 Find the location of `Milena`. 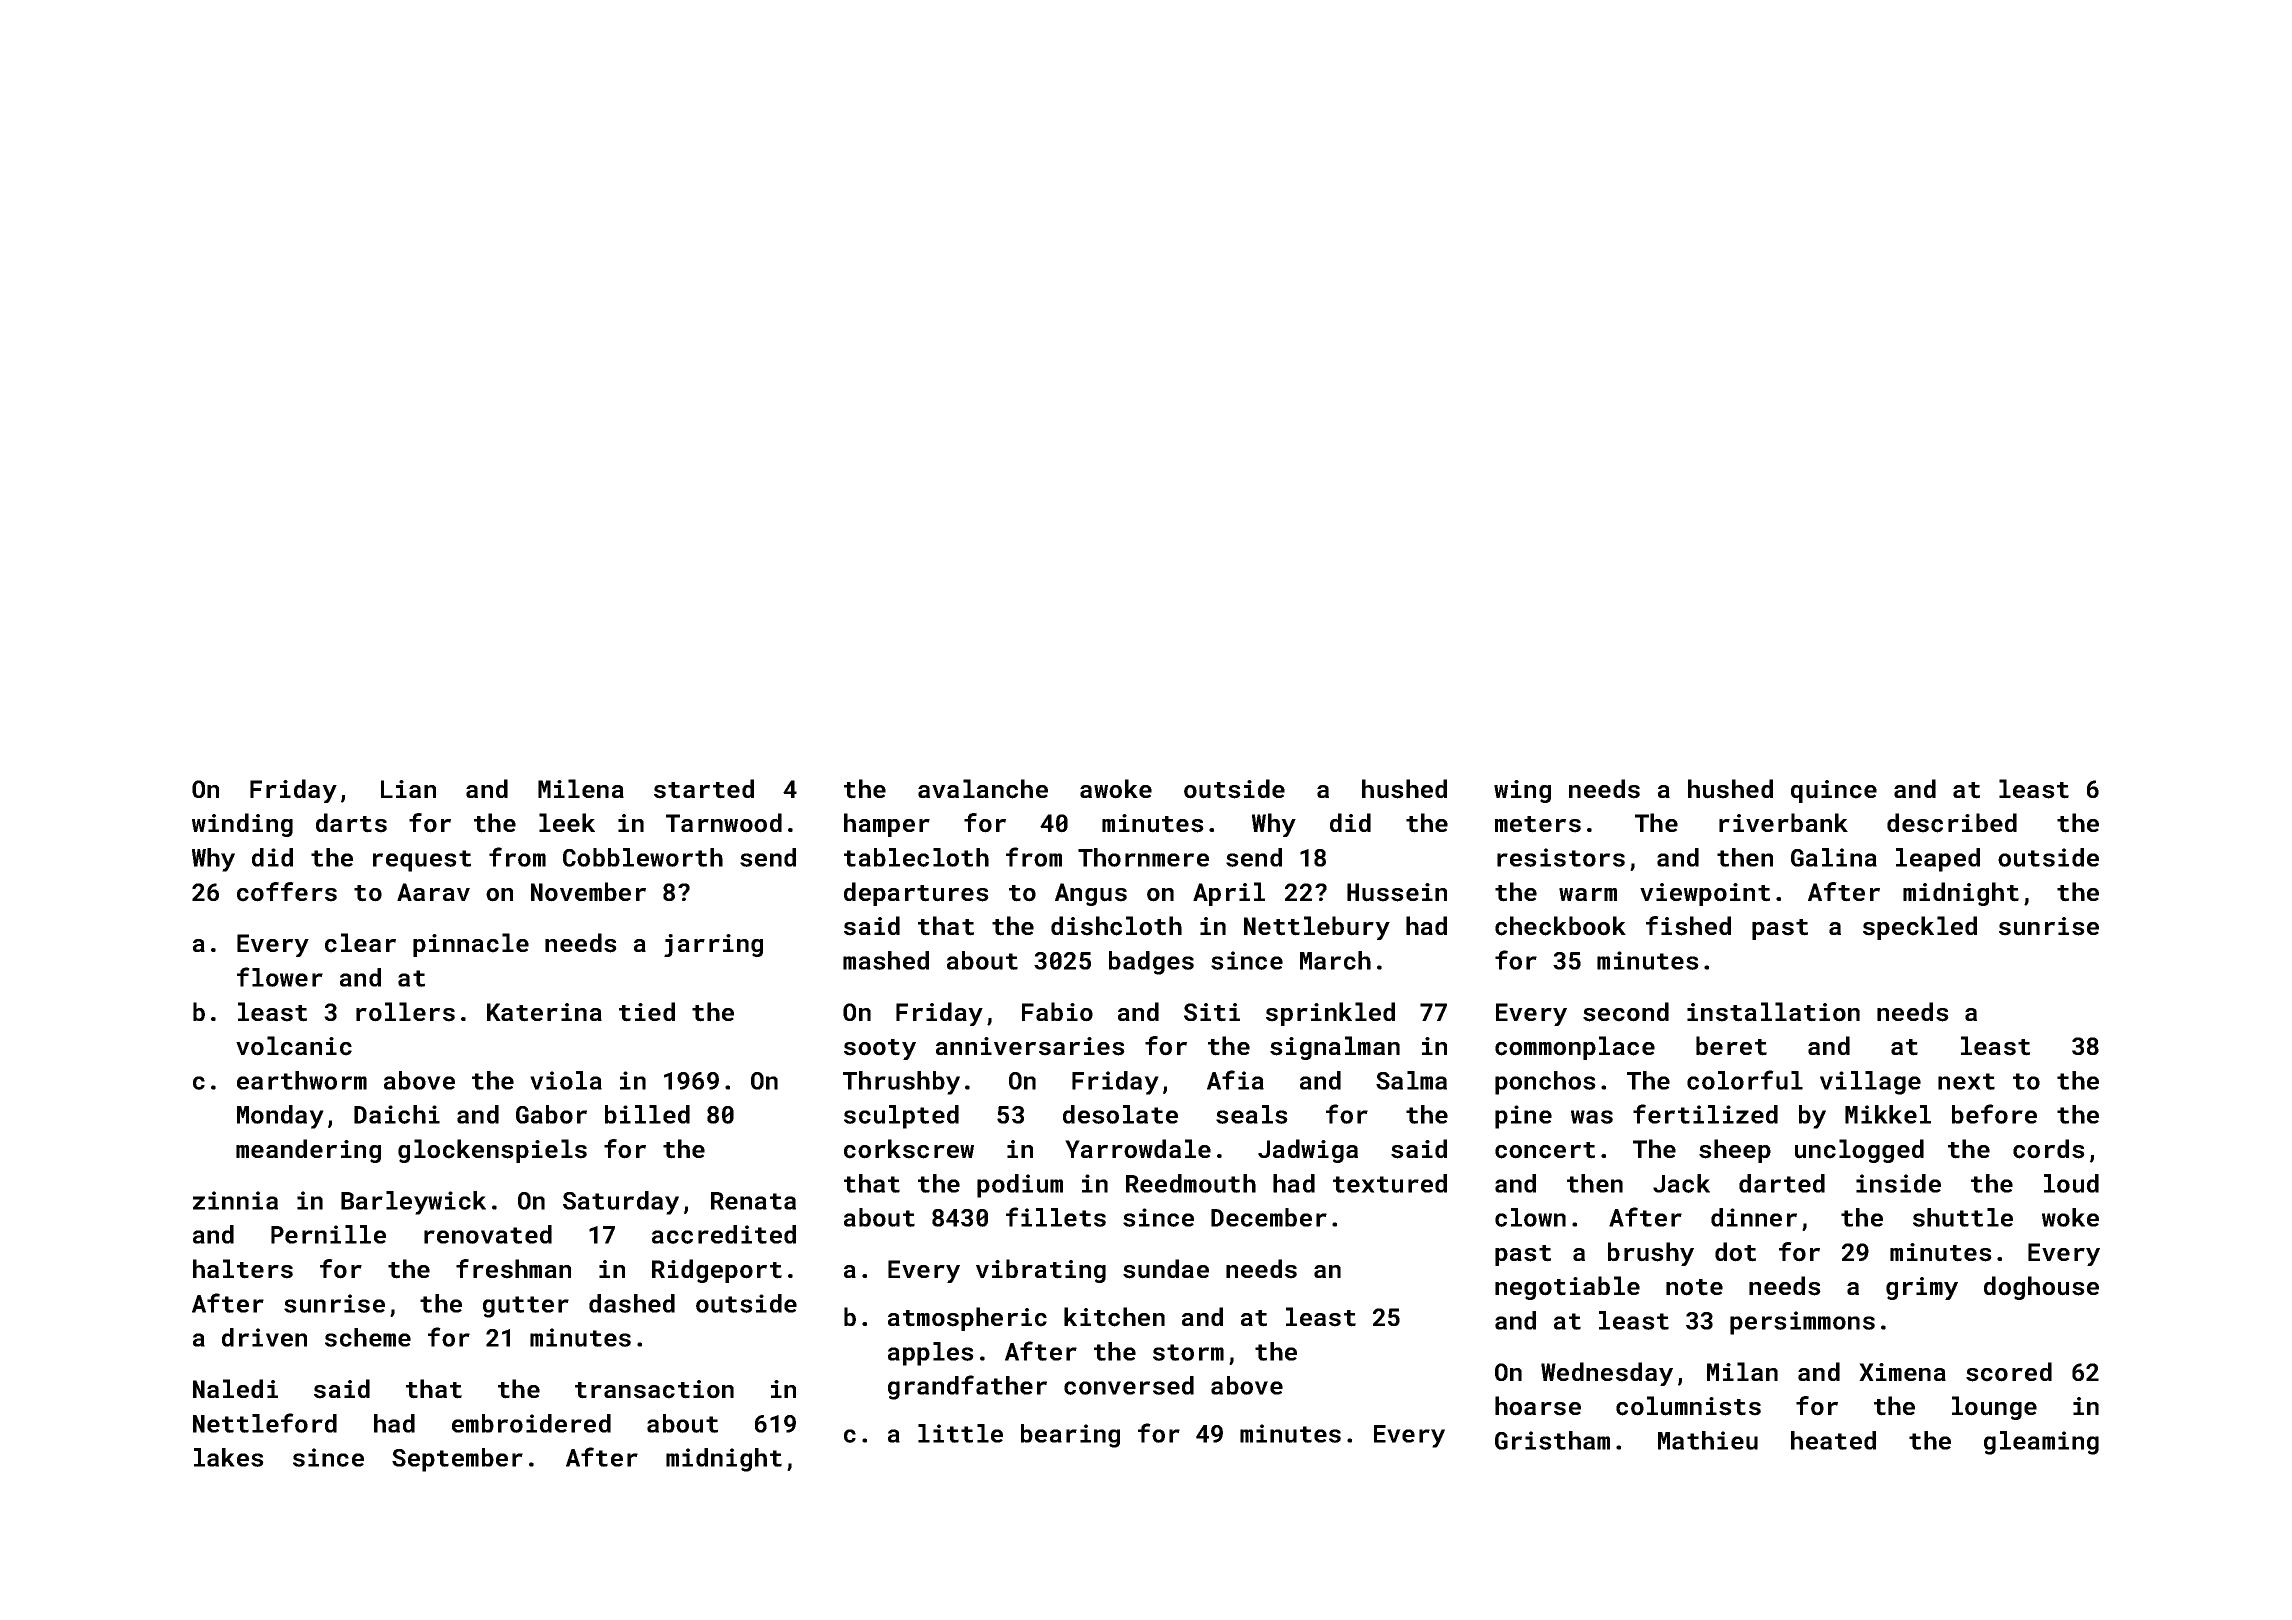

Milena is located at coordinates (581, 788).
